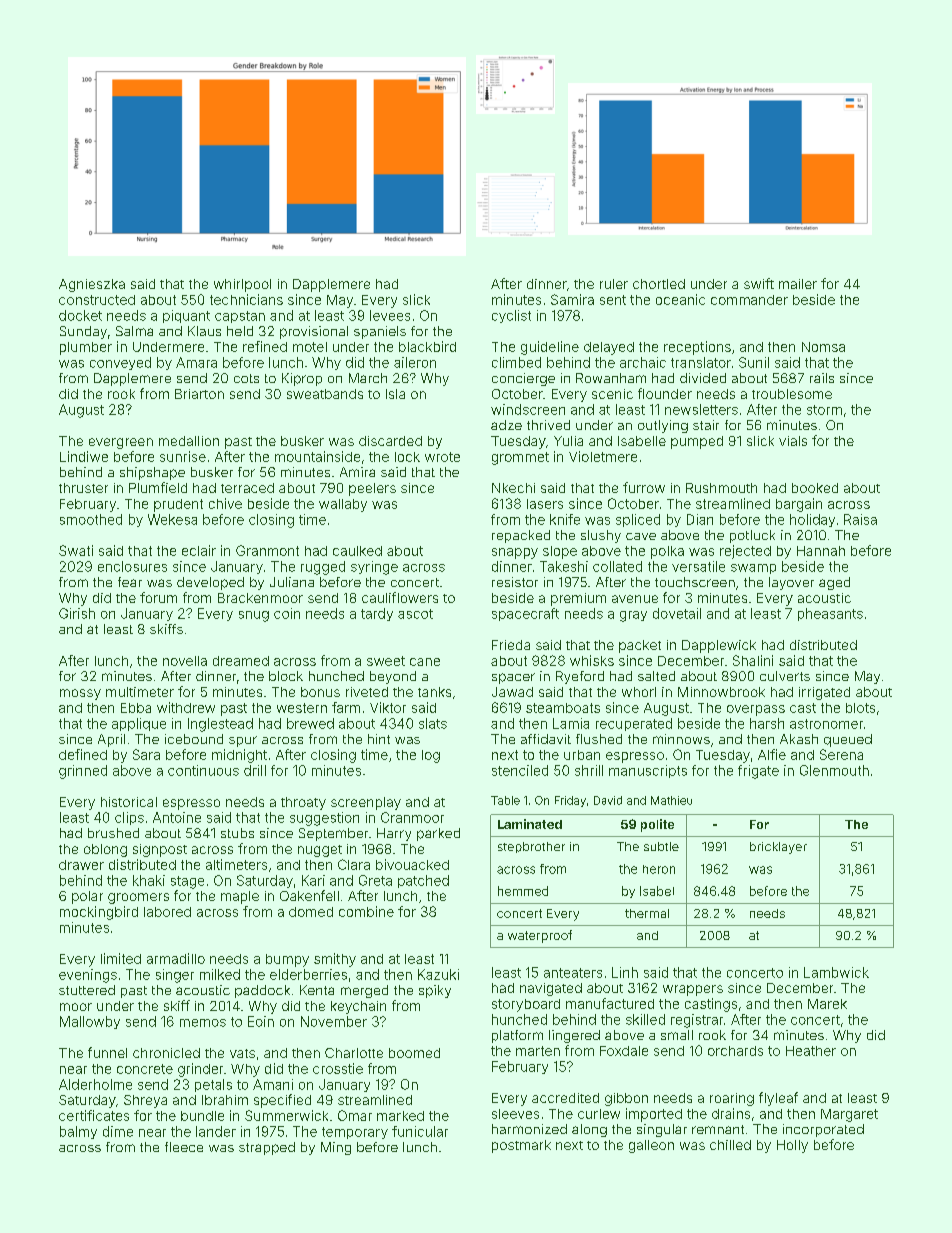  Describe the element at coordinates (823, 347) in the screenshot. I see `Nomsa` at that location.
